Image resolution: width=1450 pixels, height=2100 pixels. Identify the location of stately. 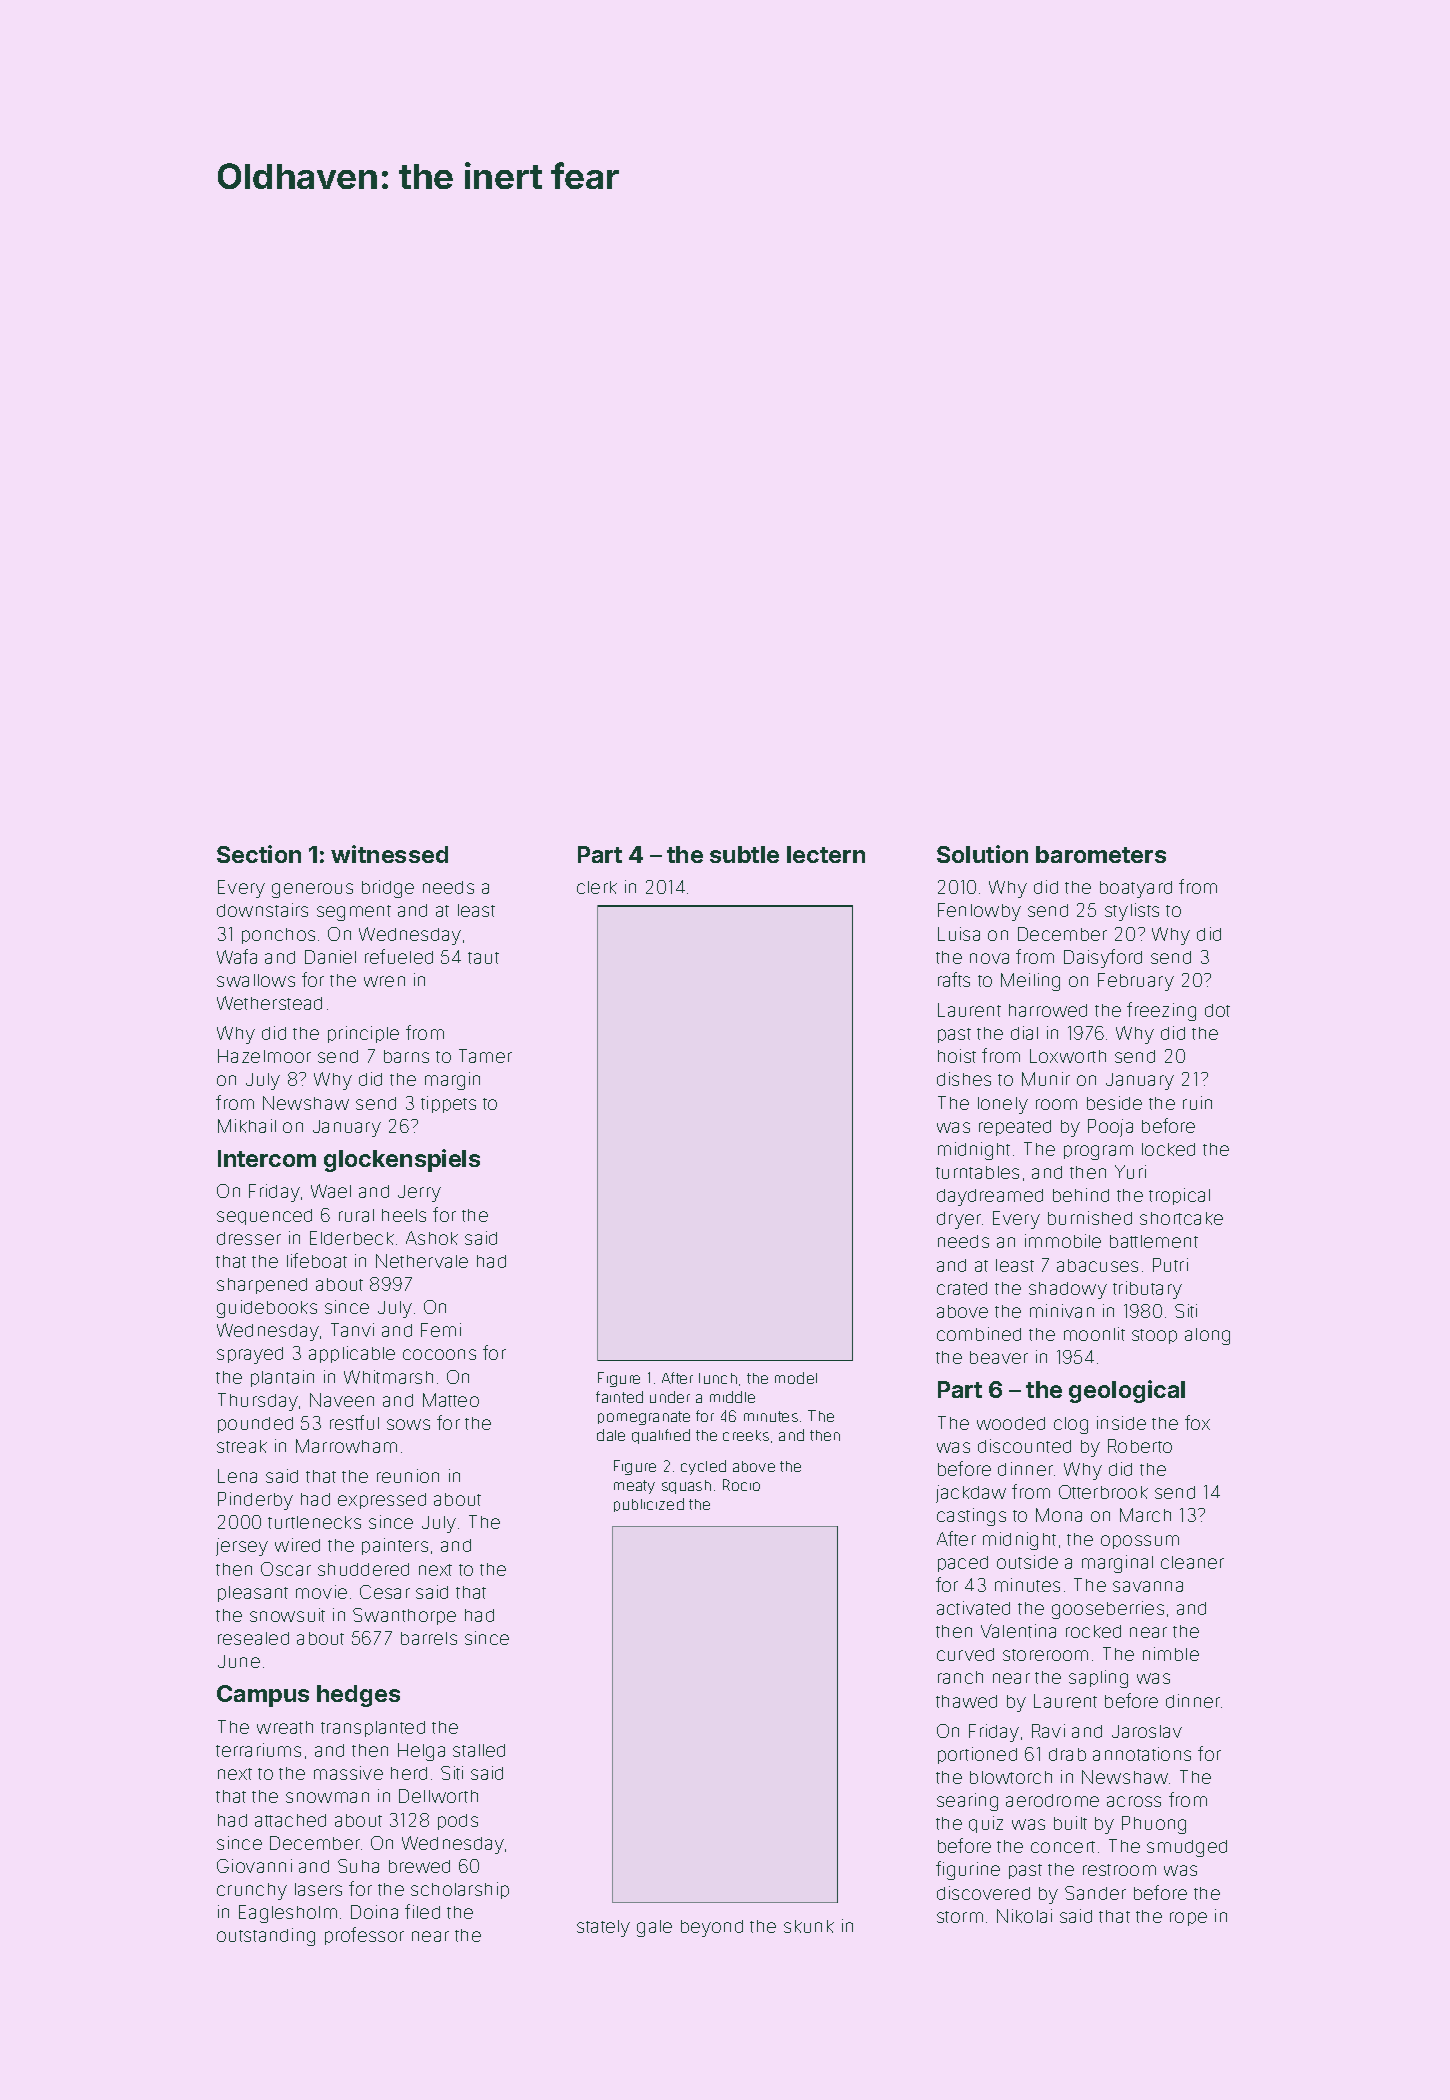
(603, 1928).
